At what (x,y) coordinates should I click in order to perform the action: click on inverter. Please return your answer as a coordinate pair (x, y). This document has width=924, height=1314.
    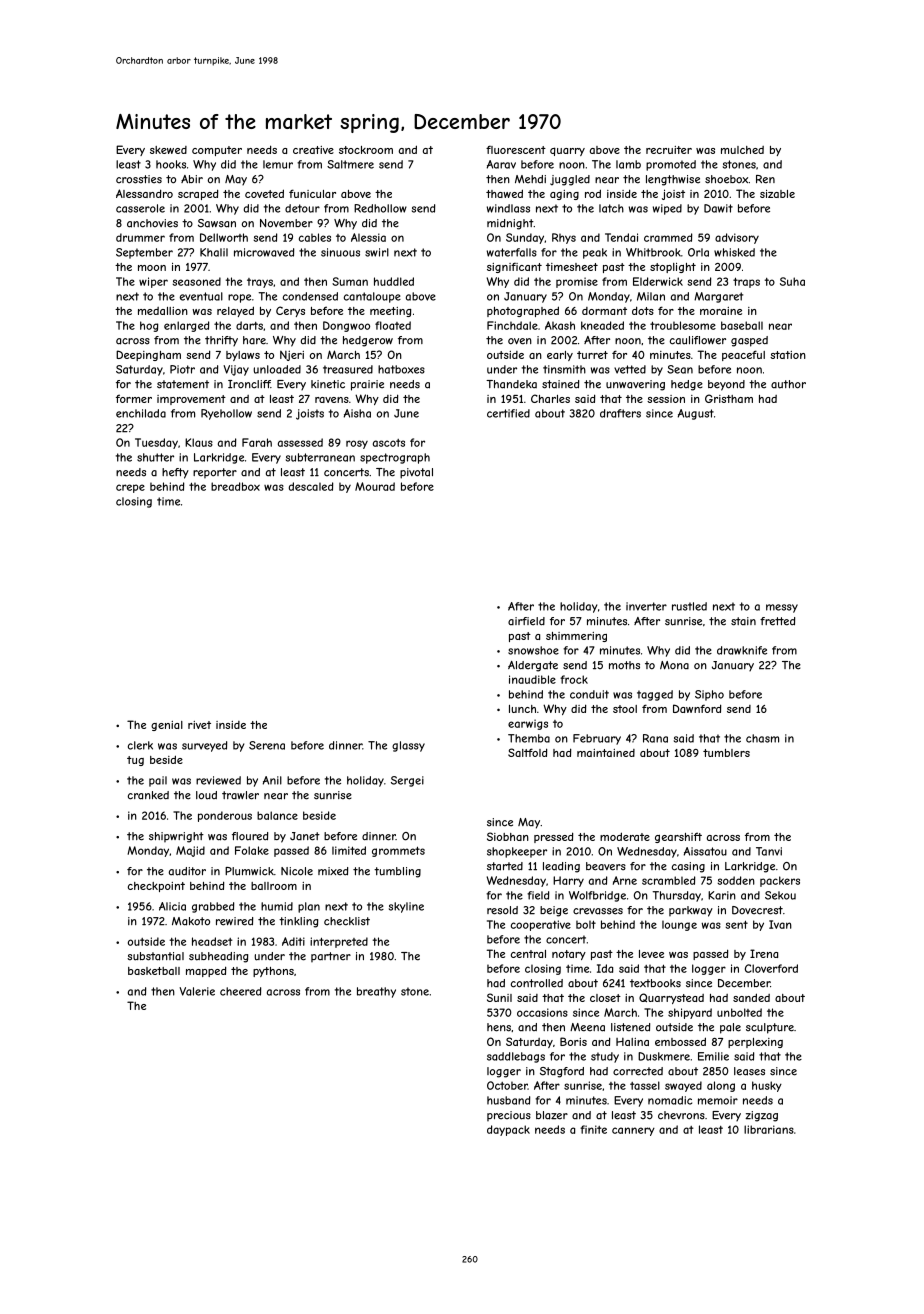
    Looking at the image, I should click on (646, 606).
